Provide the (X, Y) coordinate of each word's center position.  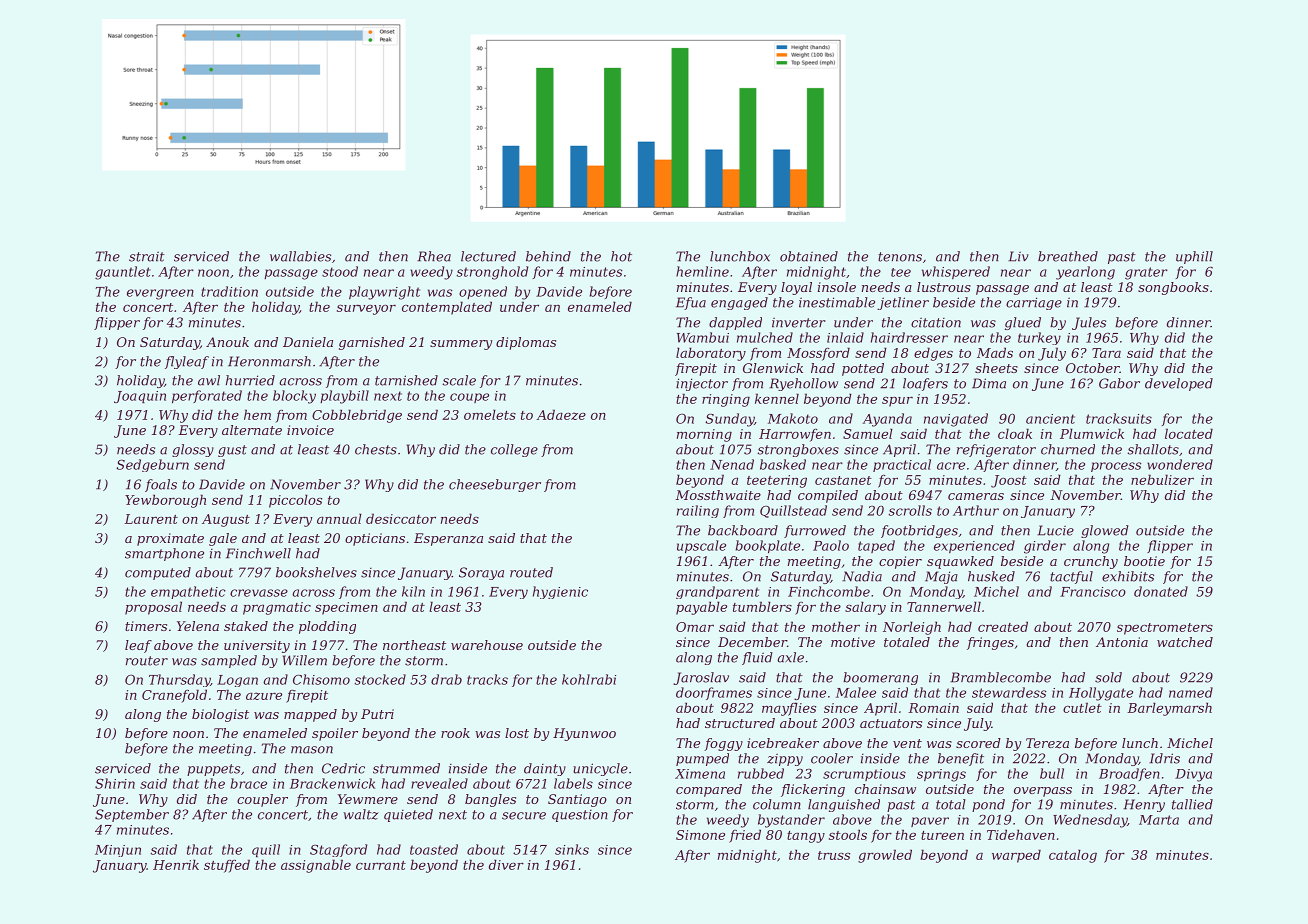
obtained (809, 256)
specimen (346, 608)
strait (147, 256)
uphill (1194, 257)
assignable (316, 866)
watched (1185, 642)
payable (701, 608)
